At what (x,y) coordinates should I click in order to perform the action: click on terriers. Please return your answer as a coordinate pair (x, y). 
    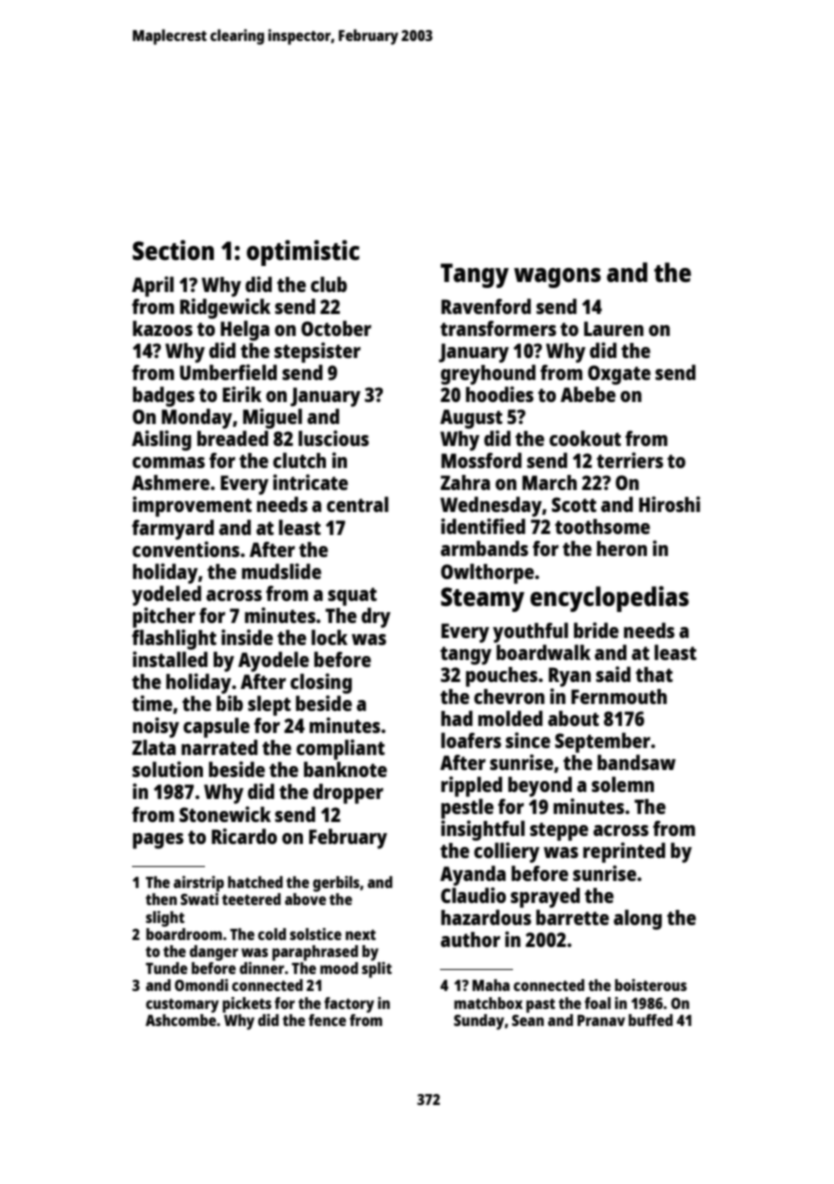
    Looking at the image, I should click on (630, 460).
